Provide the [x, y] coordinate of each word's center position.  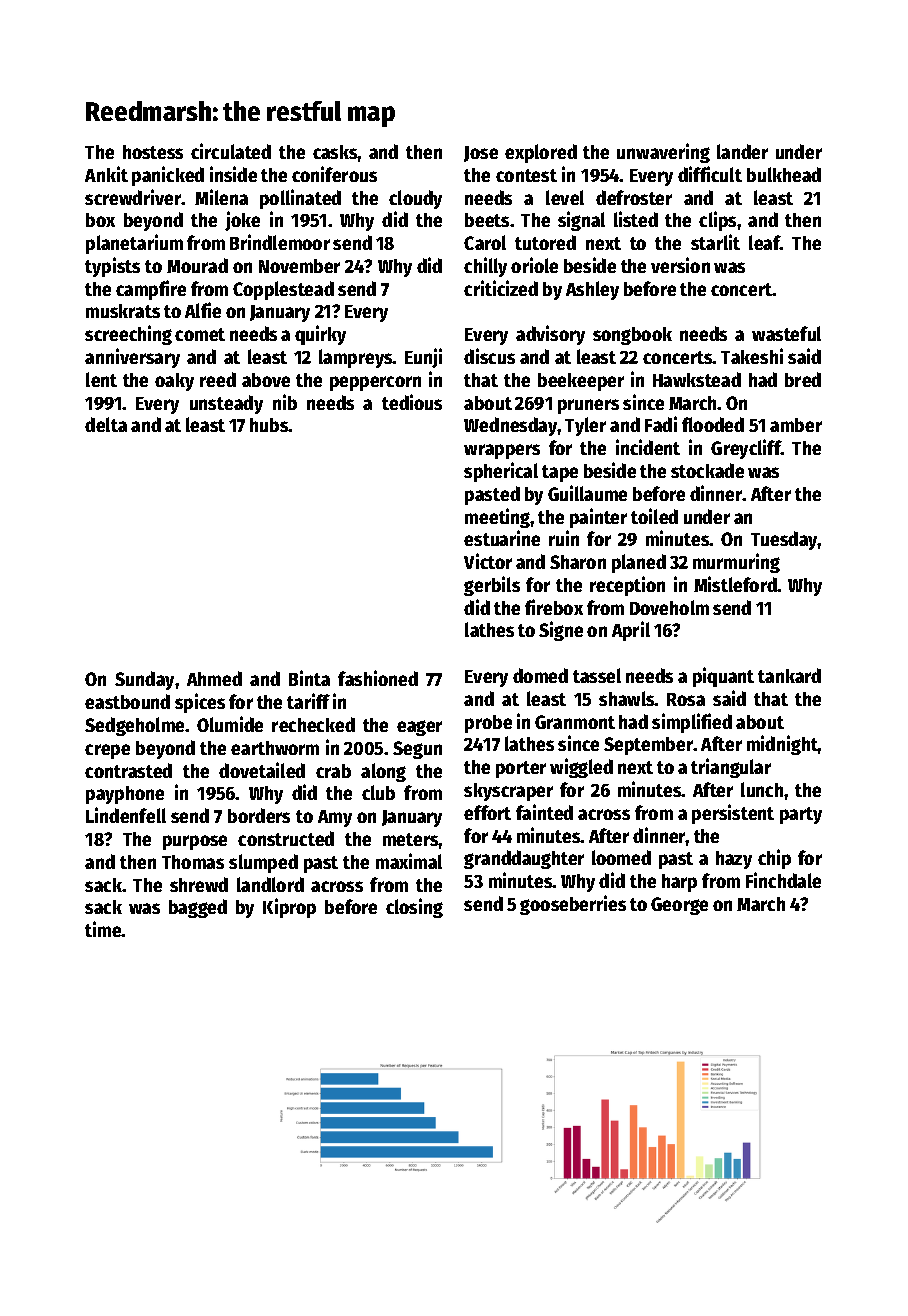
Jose [481, 154]
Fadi [661, 424]
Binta [309, 678]
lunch [762, 789]
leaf [765, 242]
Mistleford [735, 584]
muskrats [123, 311]
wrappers [502, 451]
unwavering [663, 153]
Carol [485, 242]
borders [259, 815]
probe [488, 724]
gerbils [492, 586]
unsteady [226, 404]
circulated [231, 151]
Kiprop [289, 908]
